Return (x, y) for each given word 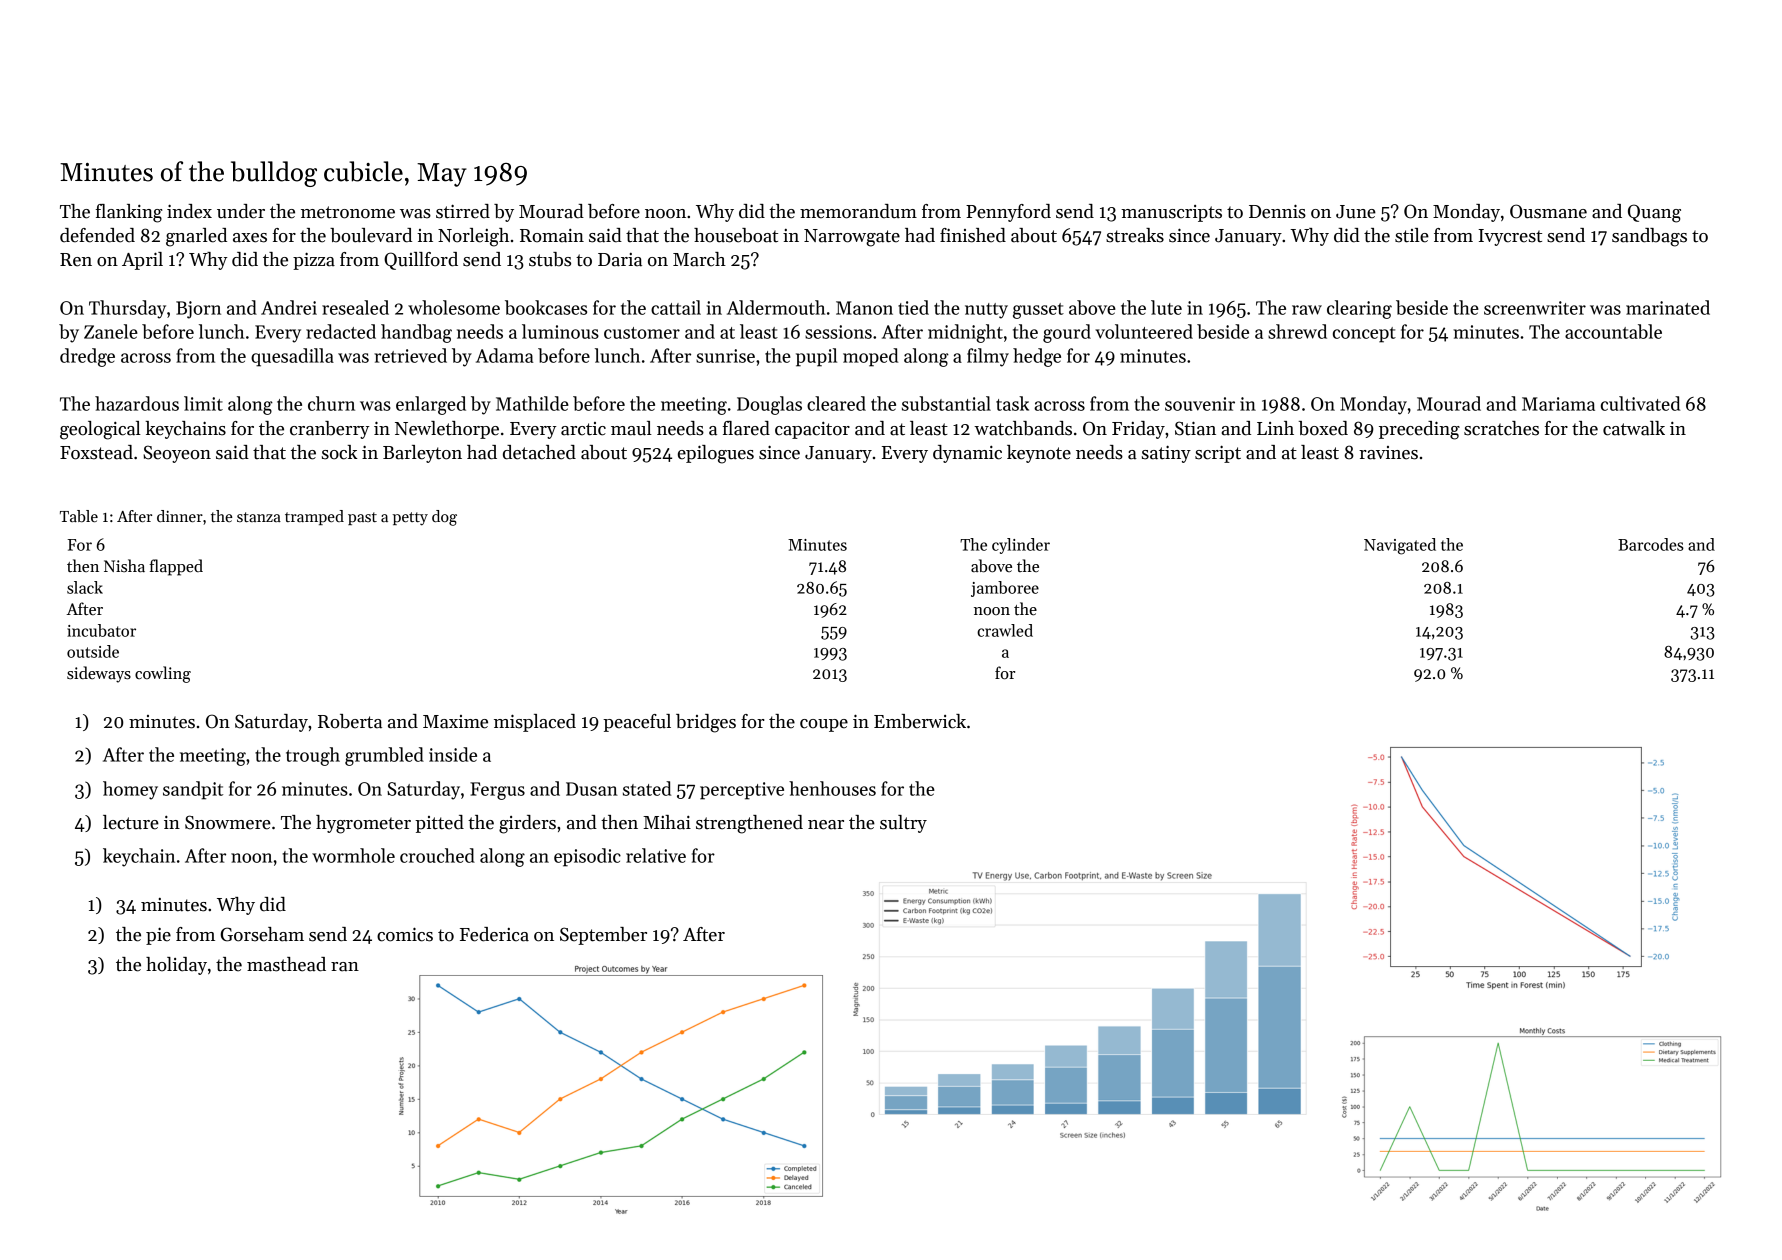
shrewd (1297, 331)
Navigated (1400, 546)
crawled (1005, 630)
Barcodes (1651, 544)
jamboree (1005, 589)
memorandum (858, 211)
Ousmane (1548, 211)
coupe (824, 725)
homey (130, 790)
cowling (163, 674)
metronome (348, 212)
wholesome (454, 307)
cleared (836, 403)
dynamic (967, 454)
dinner (180, 516)
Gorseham (262, 934)
